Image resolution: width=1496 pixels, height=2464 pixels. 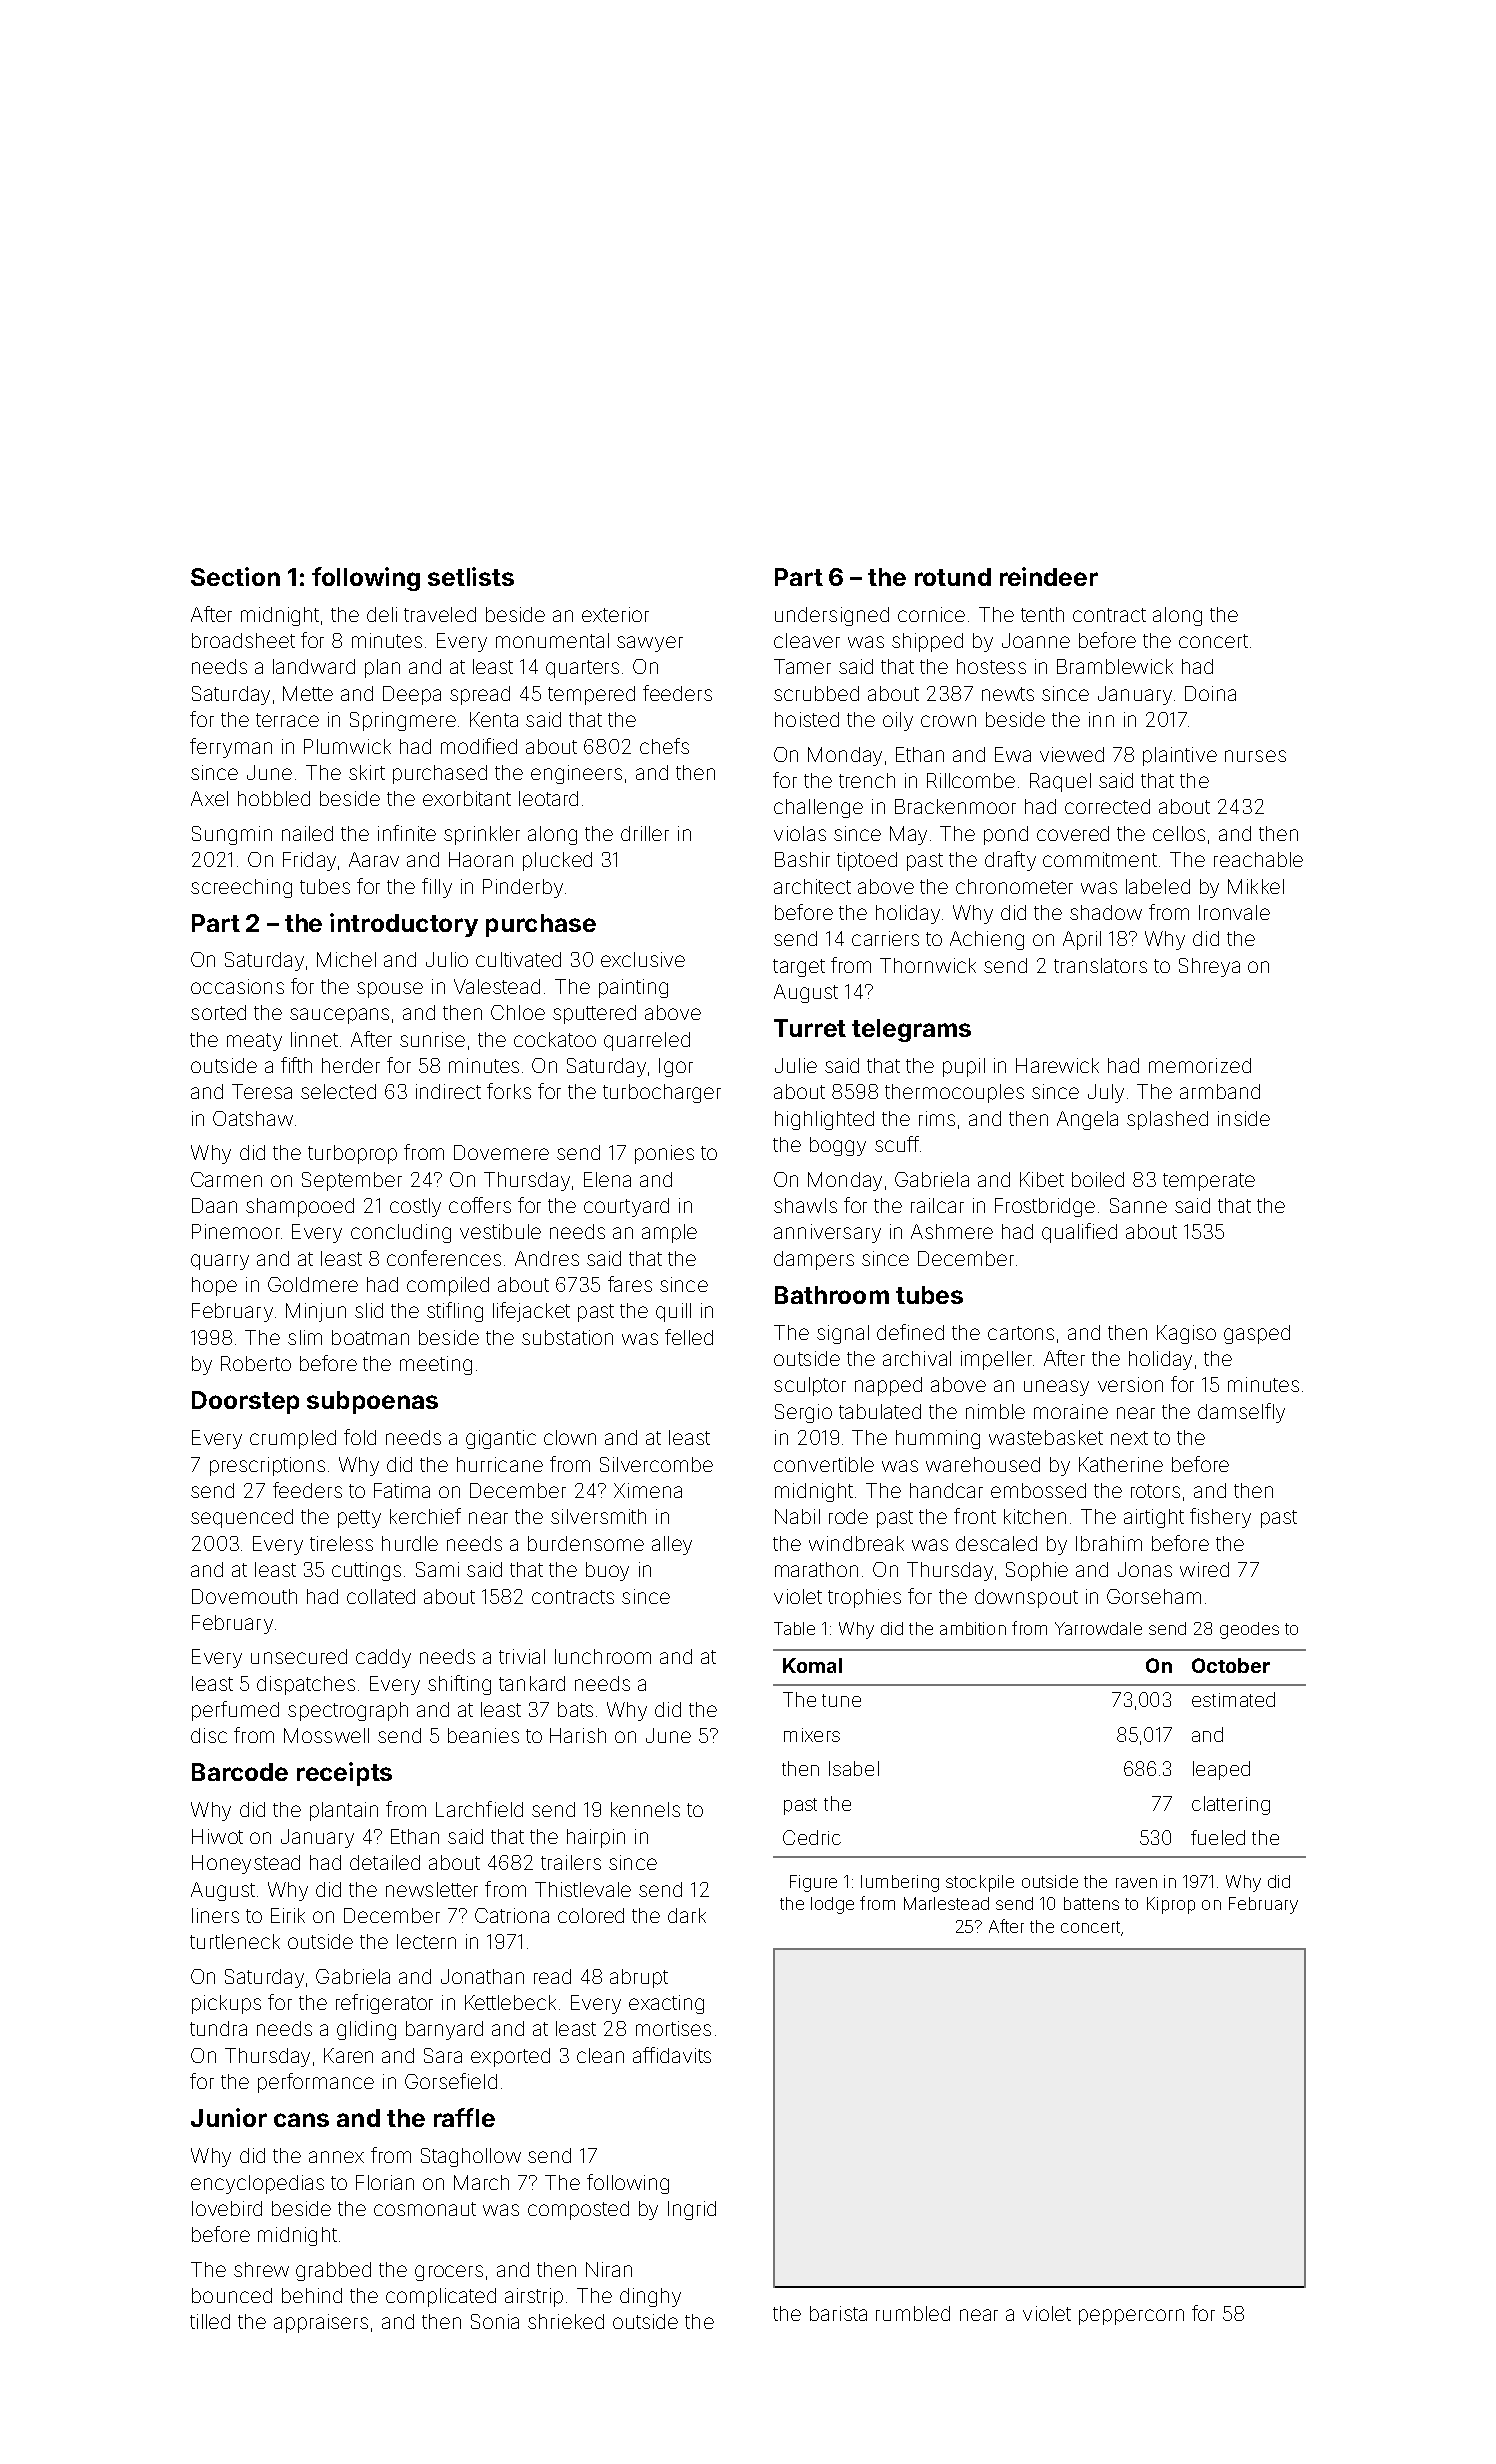 I want to click on damselfly, so click(x=1241, y=1413).
